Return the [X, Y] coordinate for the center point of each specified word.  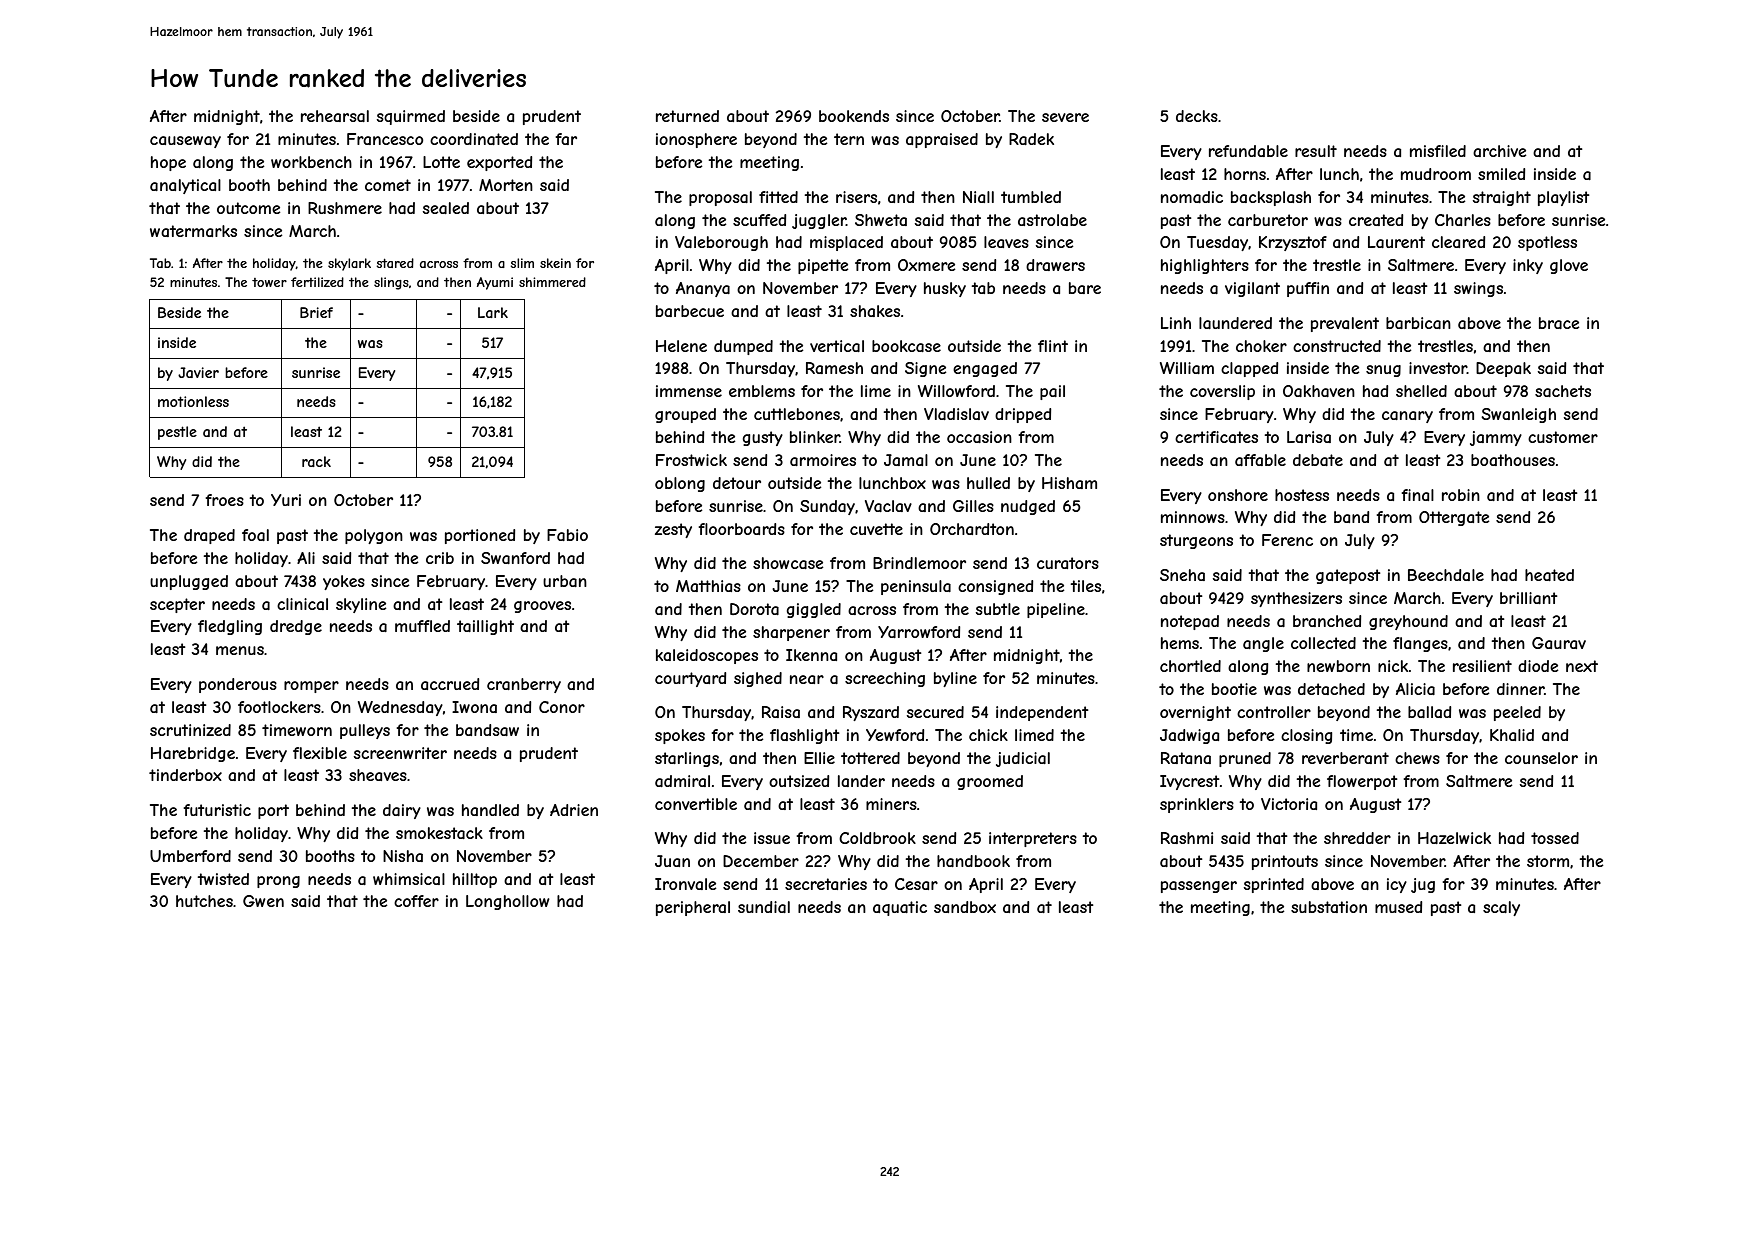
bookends [854, 116]
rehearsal [335, 116]
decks [1197, 116]
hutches [204, 901]
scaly [1501, 908]
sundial [764, 907]
